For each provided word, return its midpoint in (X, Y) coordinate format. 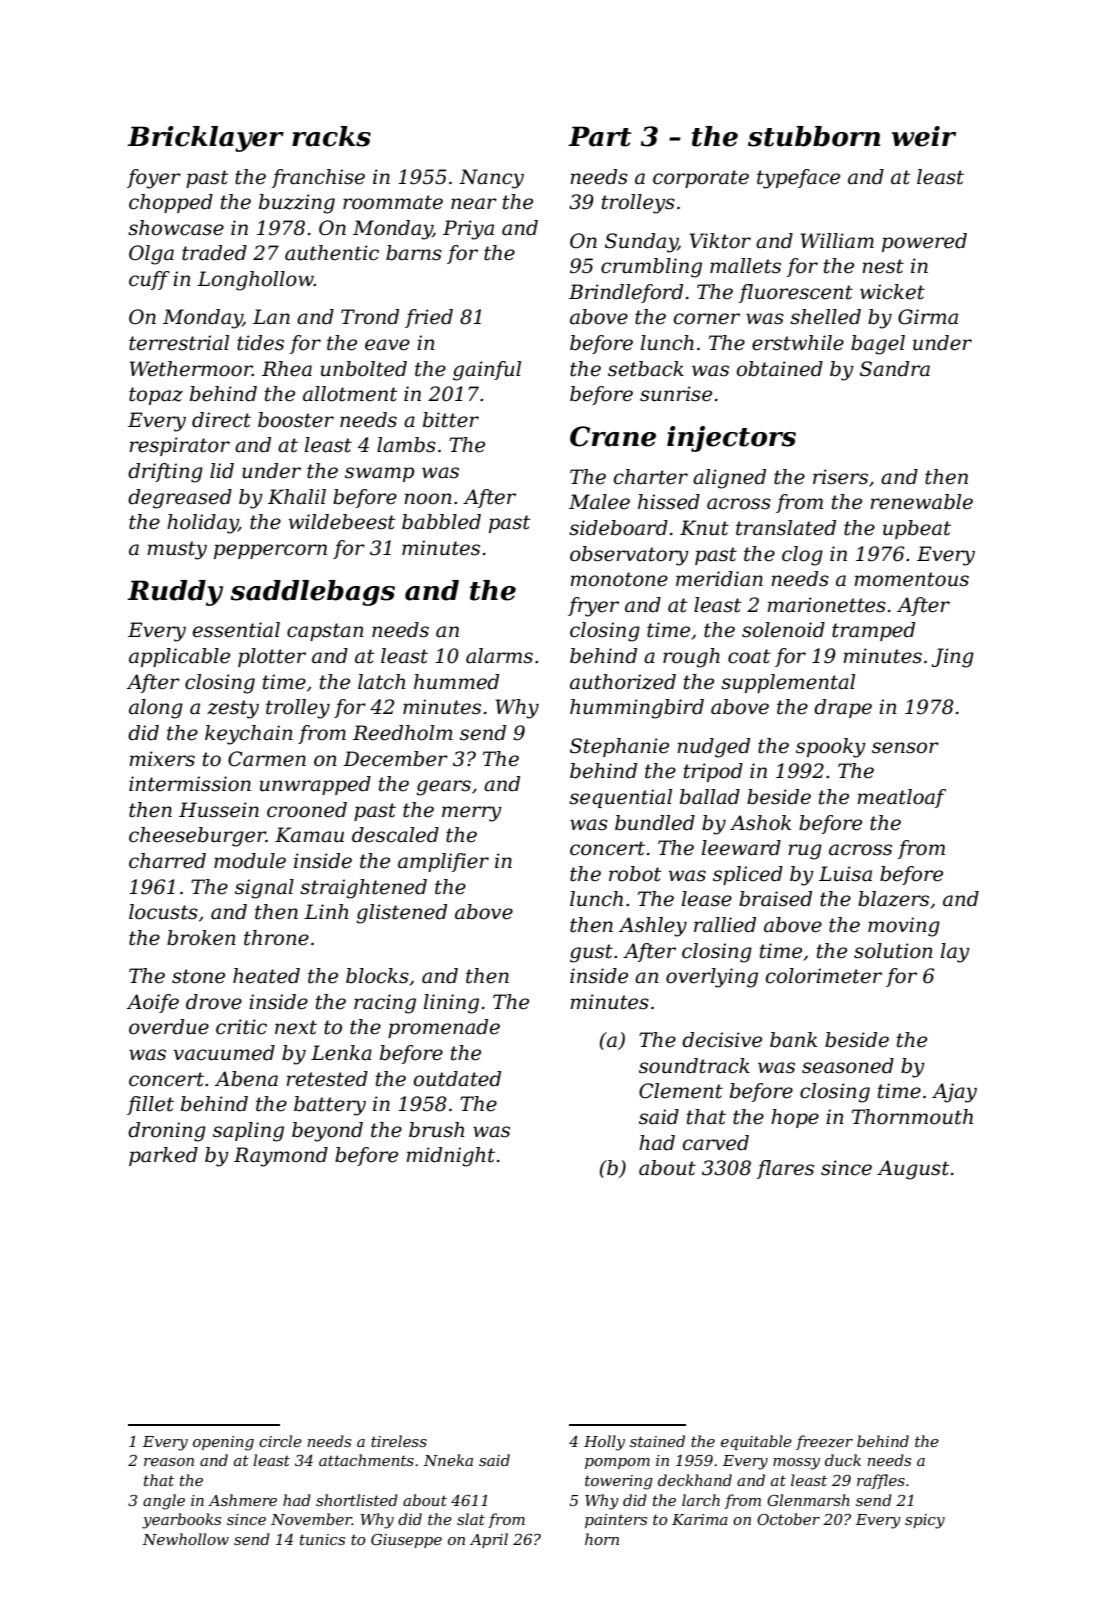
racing (385, 1004)
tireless (399, 1441)
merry (472, 814)
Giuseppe (406, 1541)
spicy (925, 1521)
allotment (350, 394)
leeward (741, 848)
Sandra (895, 369)
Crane (613, 436)
